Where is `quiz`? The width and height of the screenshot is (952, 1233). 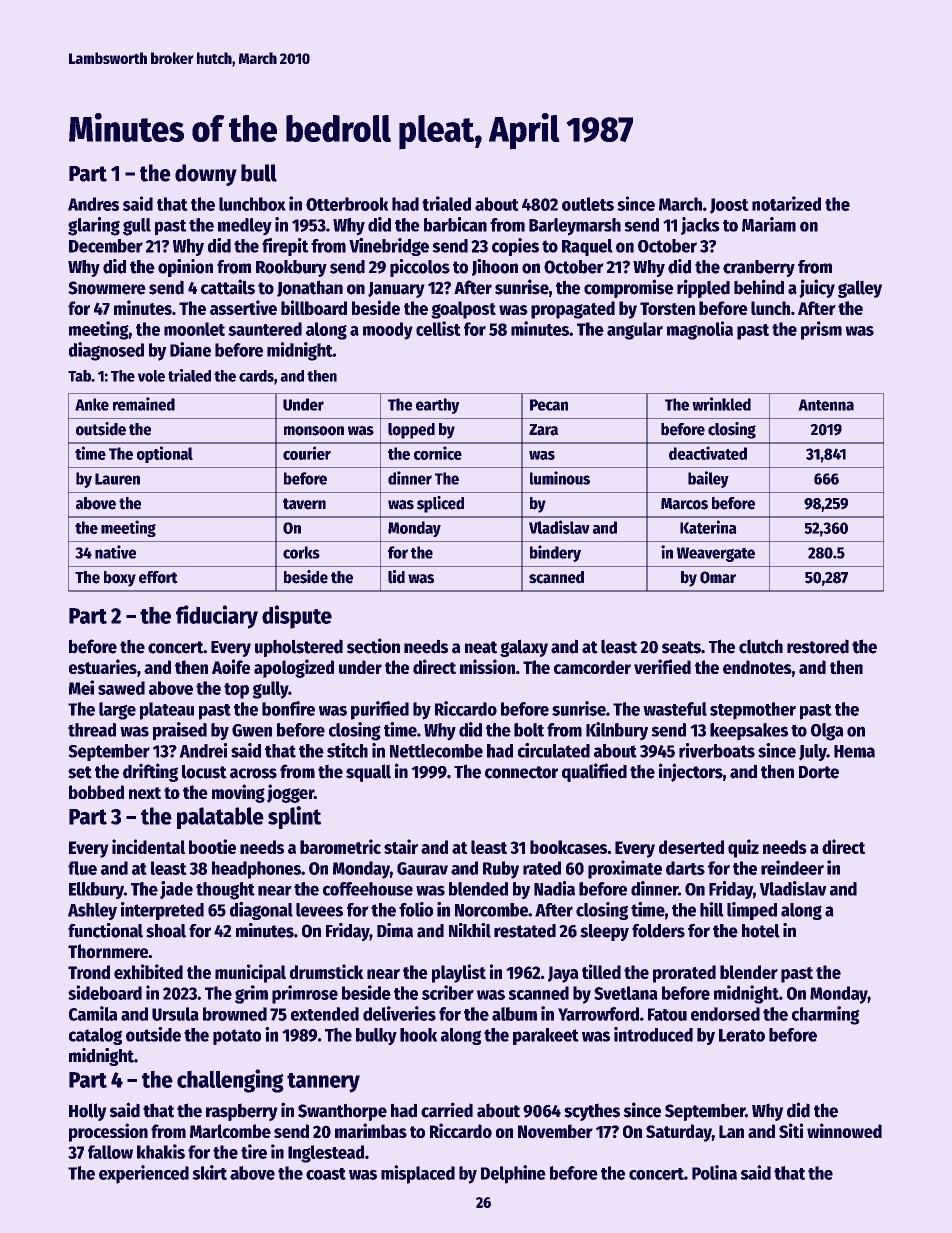
quiz is located at coordinates (743, 848).
